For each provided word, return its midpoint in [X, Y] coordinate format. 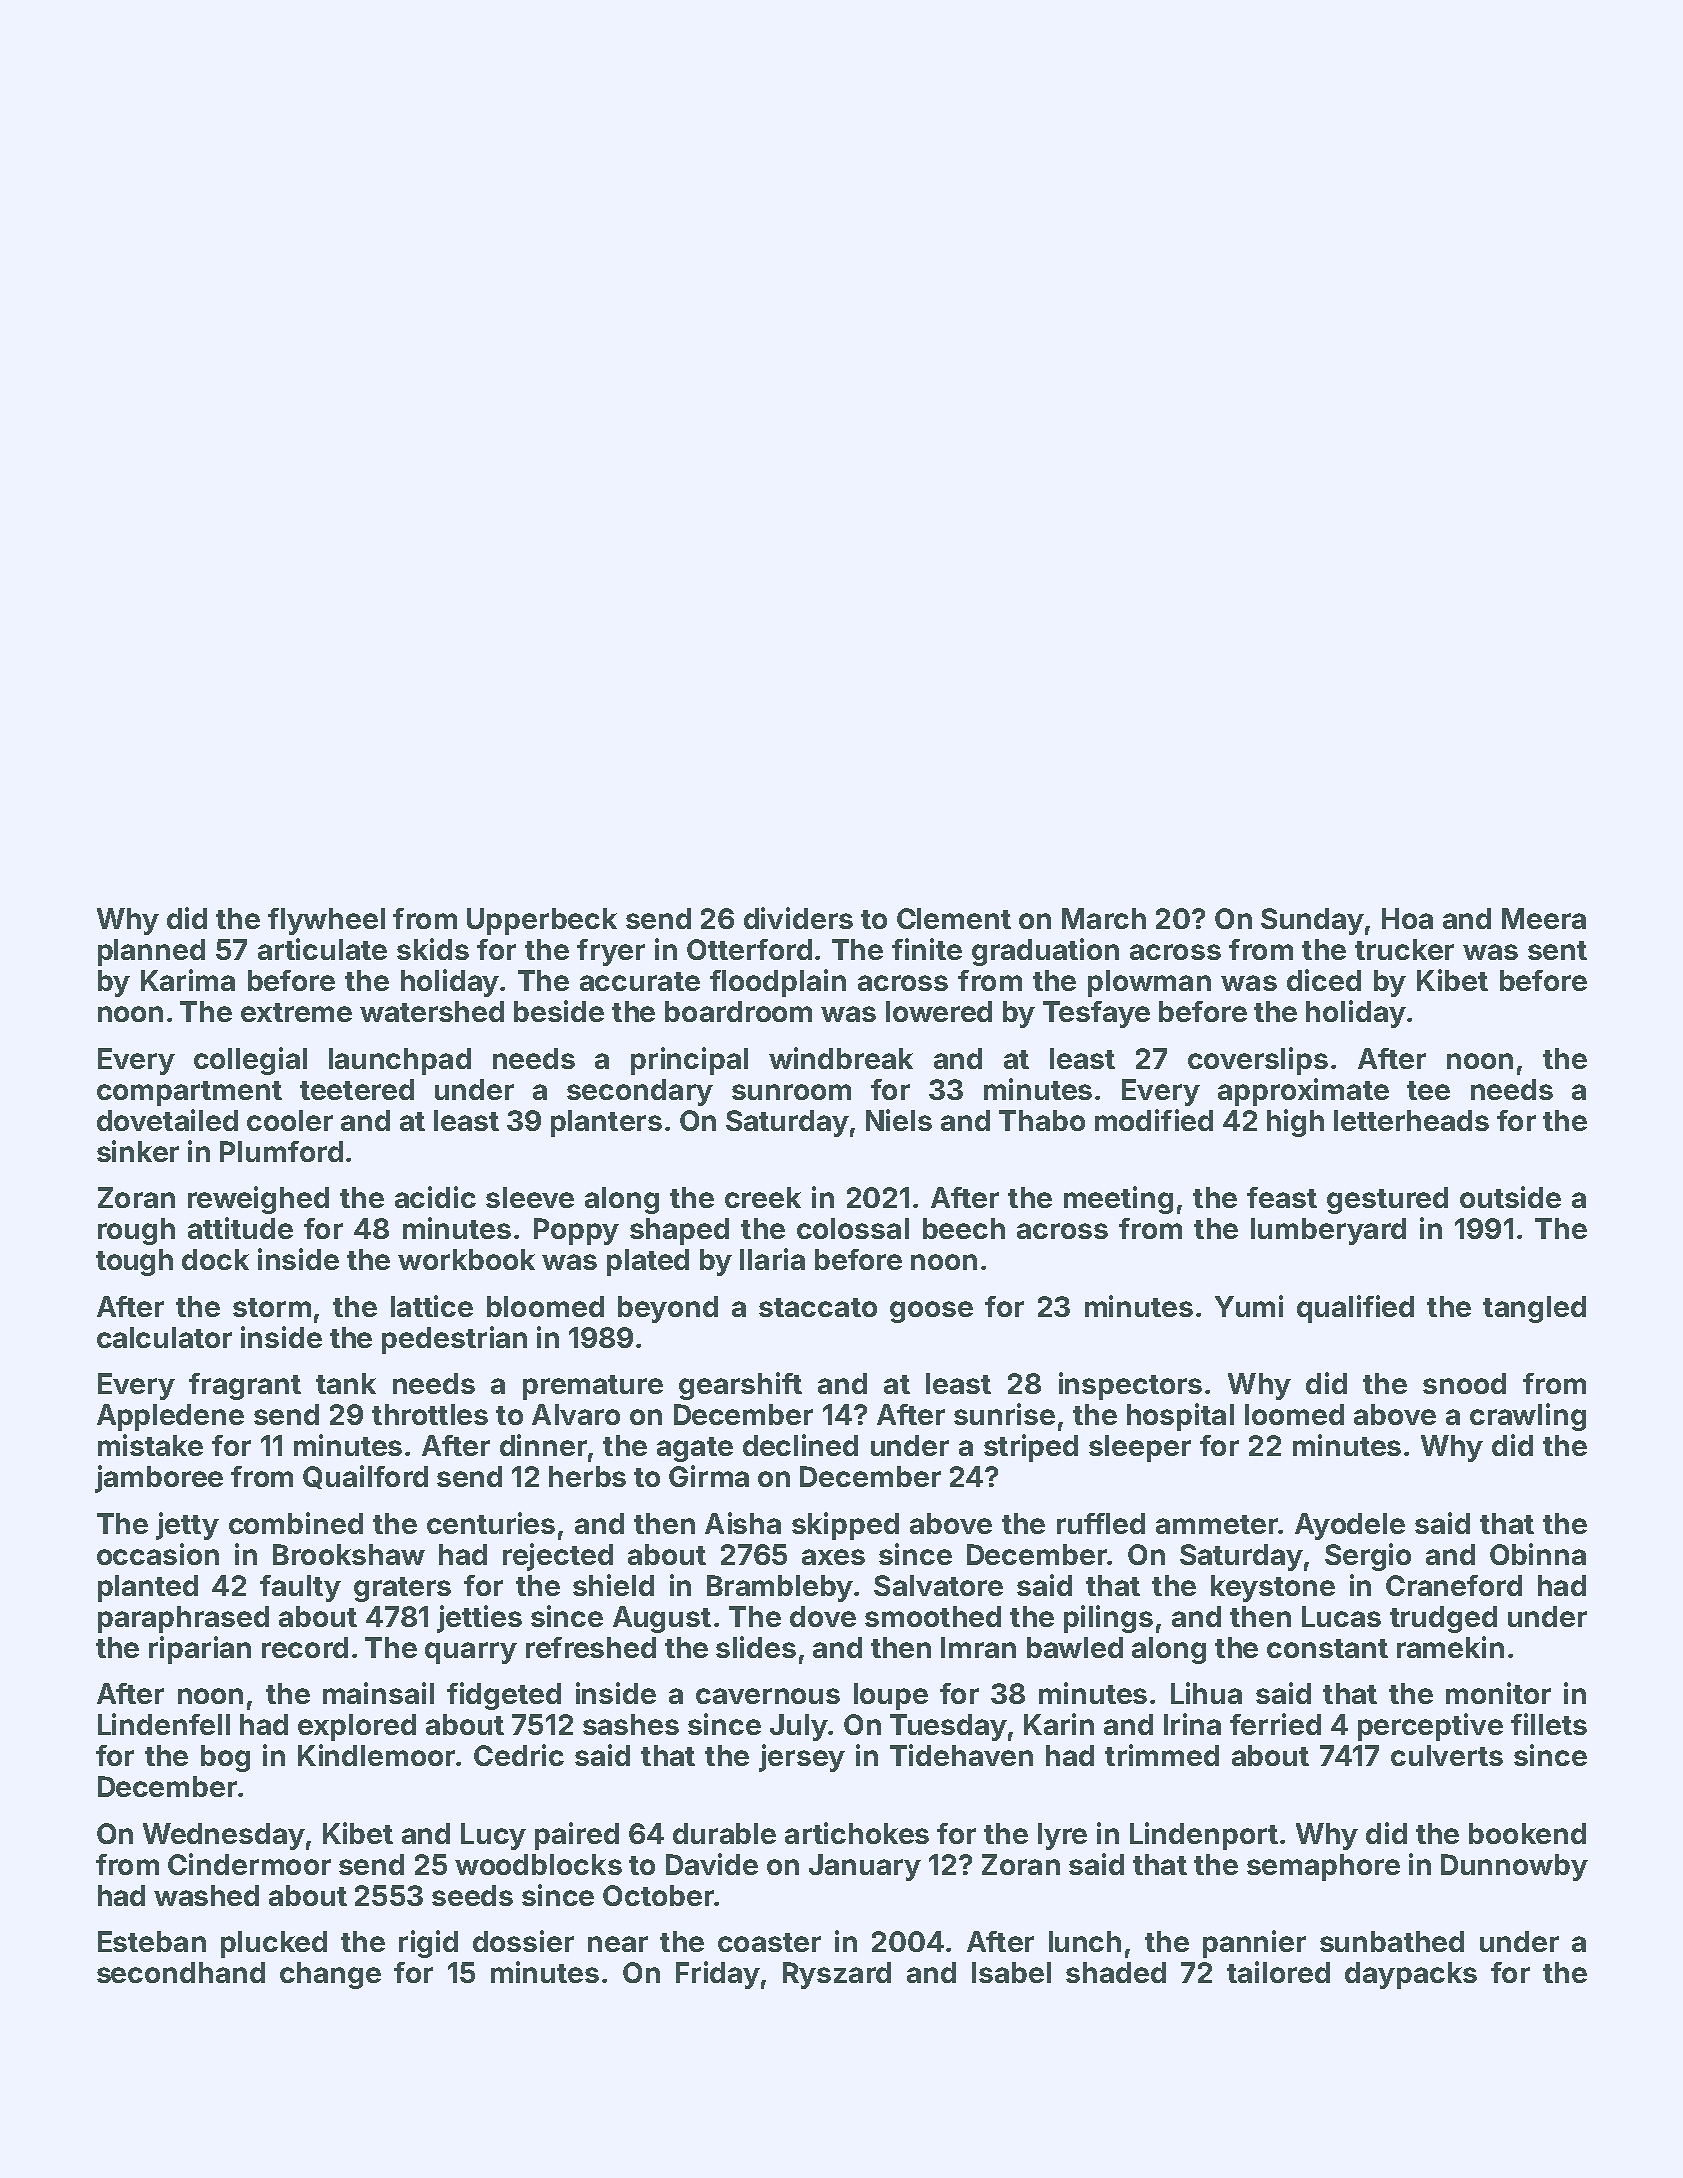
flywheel [326, 921]
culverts [1447, 1755]
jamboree [159, 1479]
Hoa [1407, 918]
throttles [430, 1414]
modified [1154, 1120]
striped [1031, 1448]
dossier [523, 1941]
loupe [891, 1696]
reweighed [258, 1200]
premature [593, 1387]
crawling [1528, 1417]
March [1104, 918]
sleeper [1140, 1448]
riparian [200, 1650]
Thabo [1042, 1120]
